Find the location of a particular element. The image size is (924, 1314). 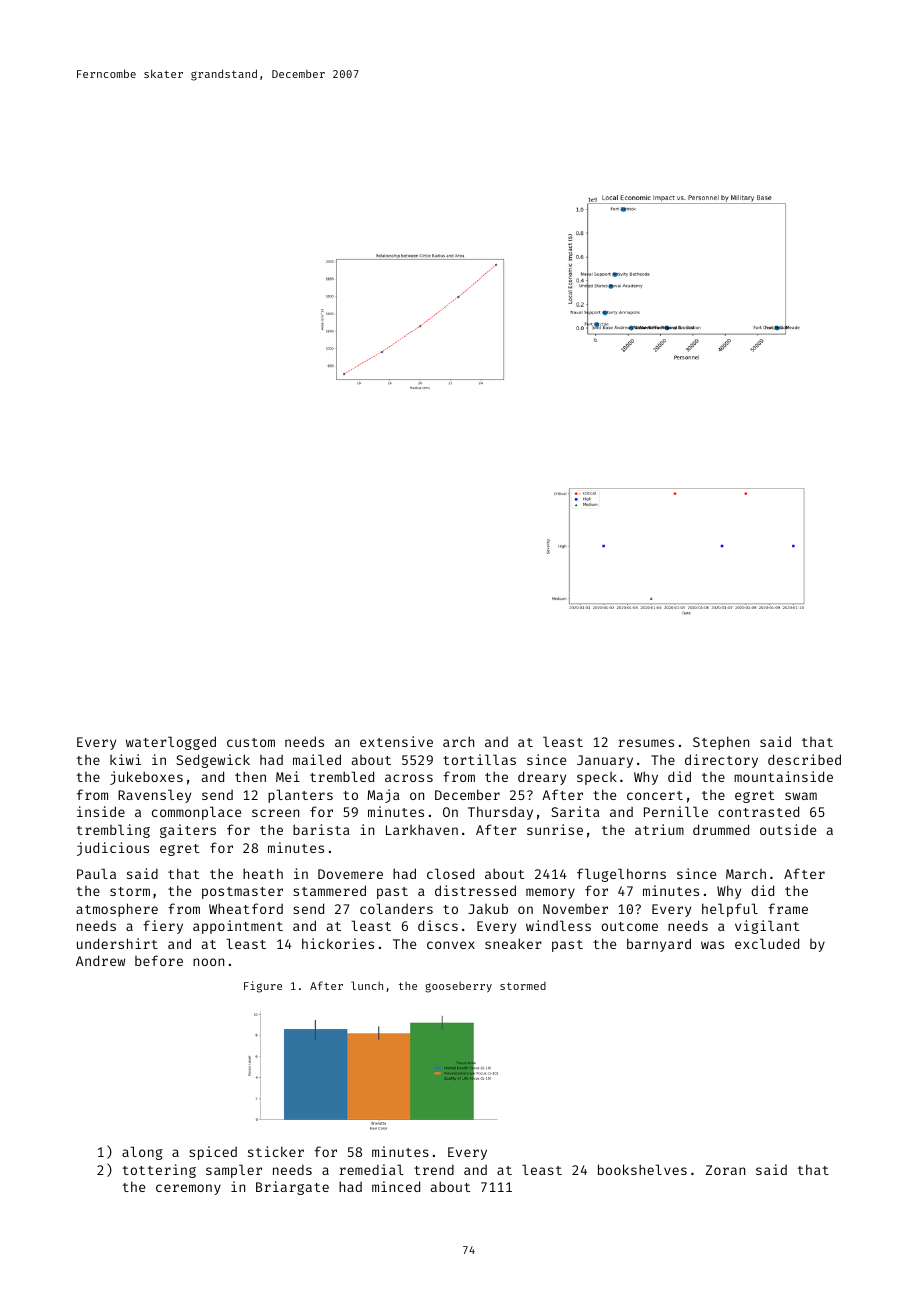

extensive is located at coordinates (396, 741).
